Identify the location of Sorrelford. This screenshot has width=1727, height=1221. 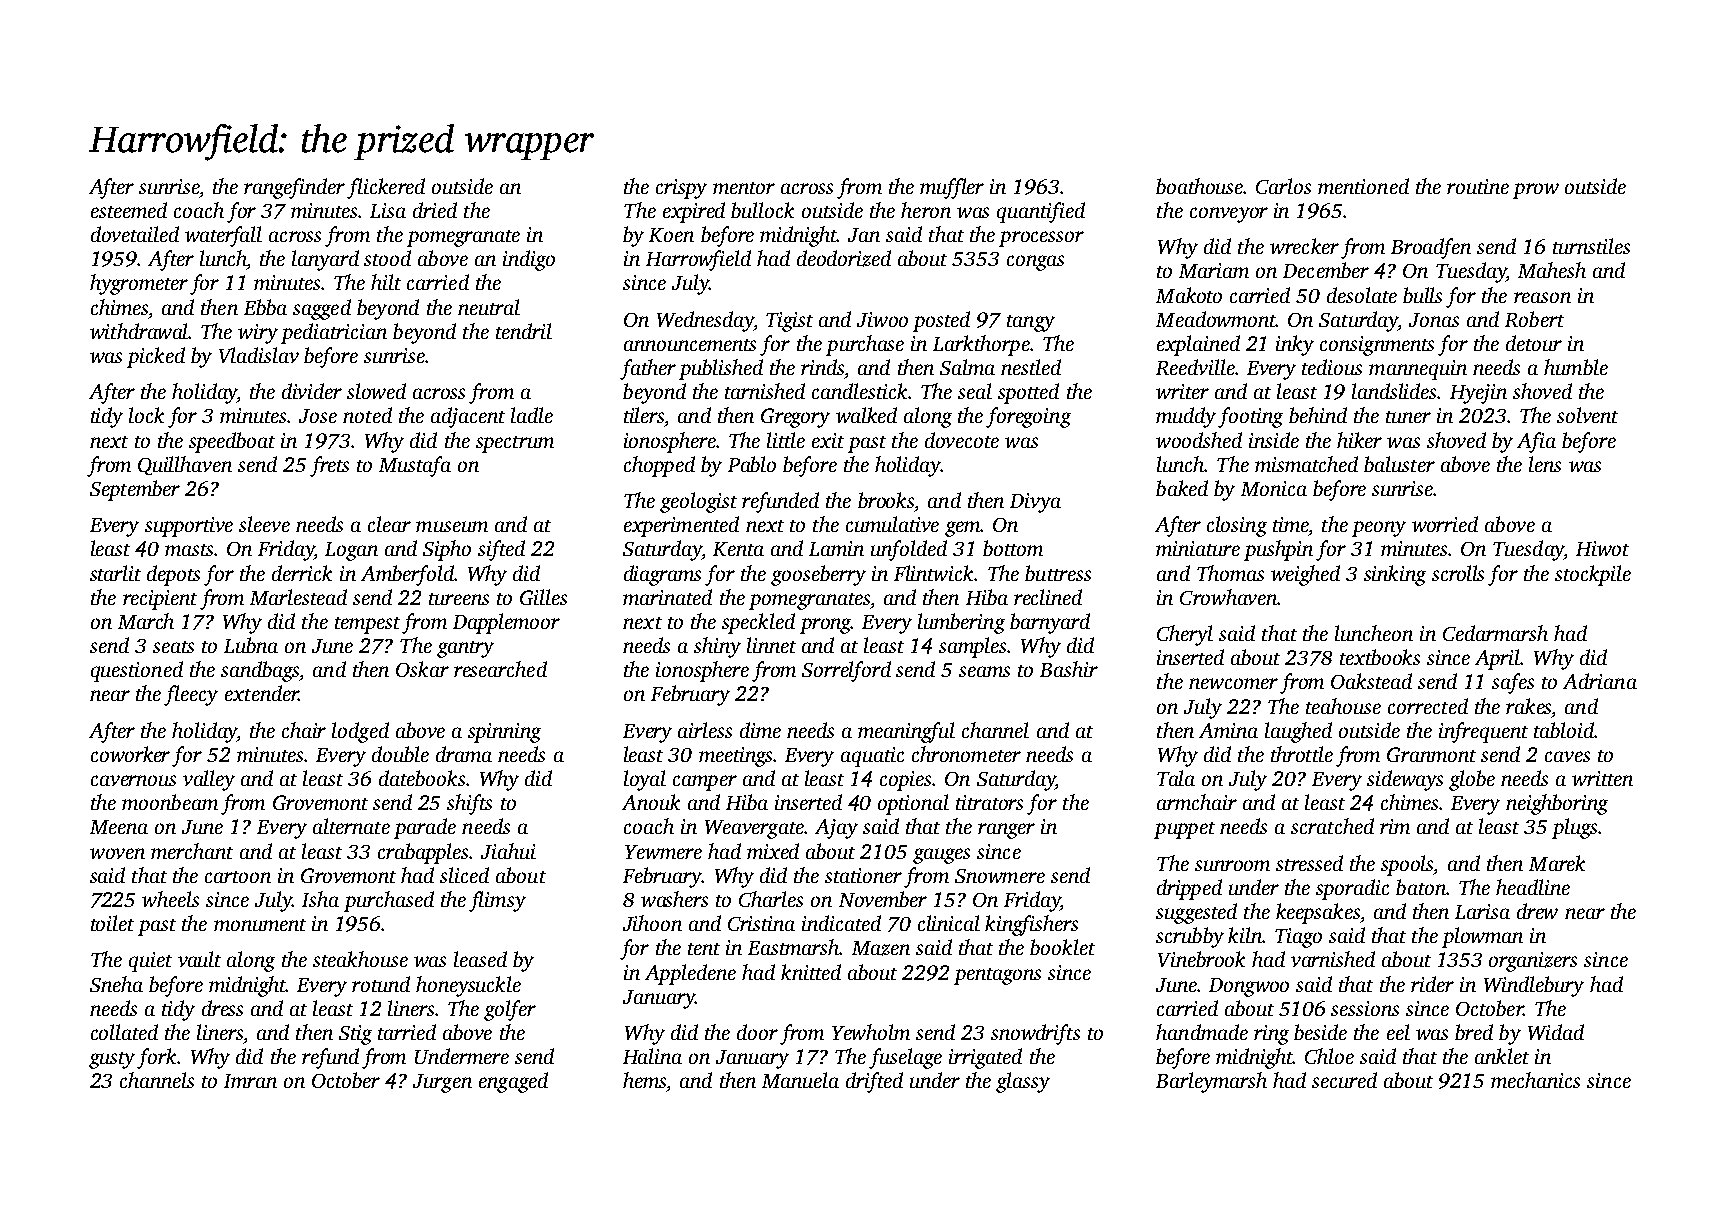
(846, 671).
